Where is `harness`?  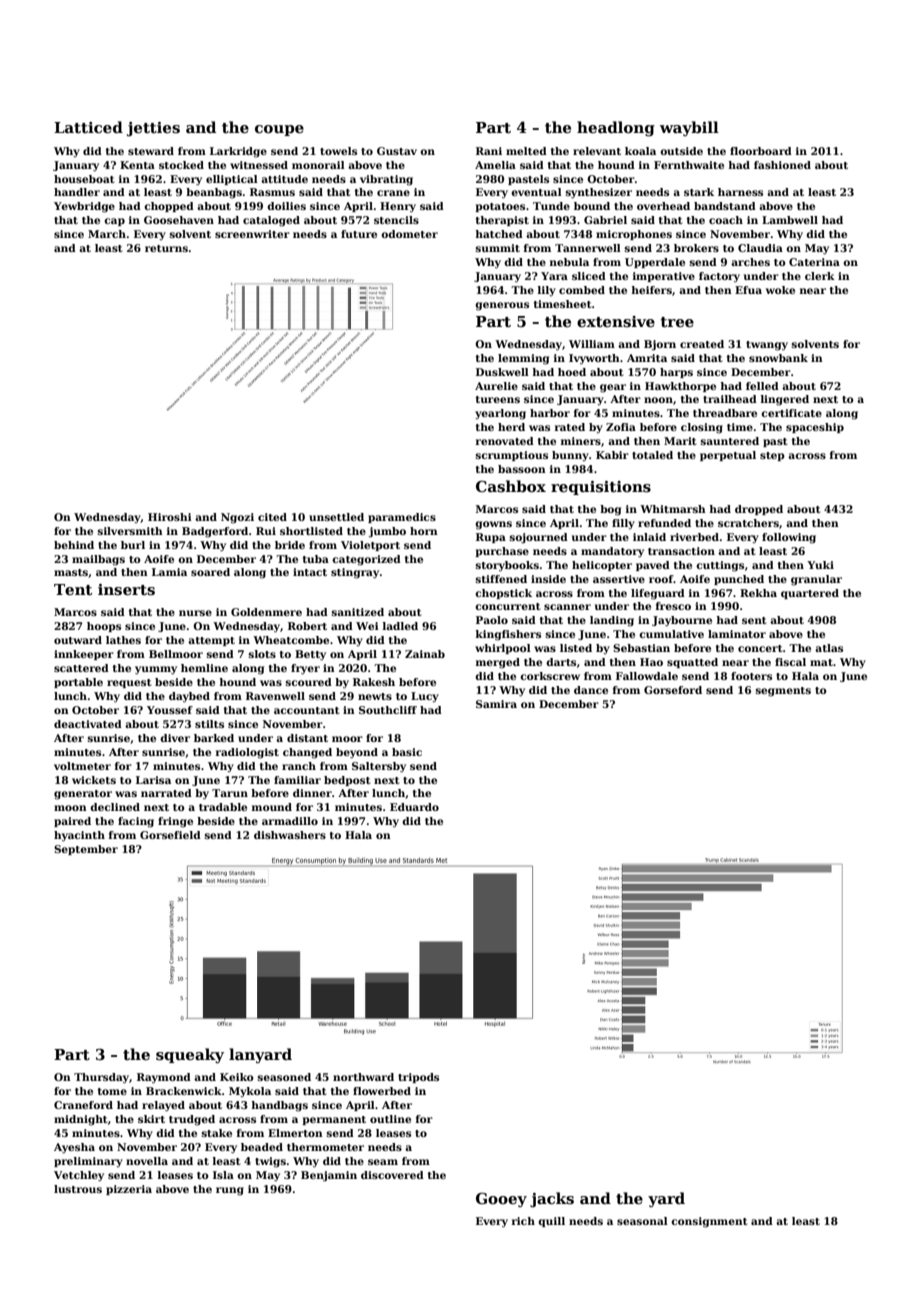
harness is located at coordinates (740, 192).
